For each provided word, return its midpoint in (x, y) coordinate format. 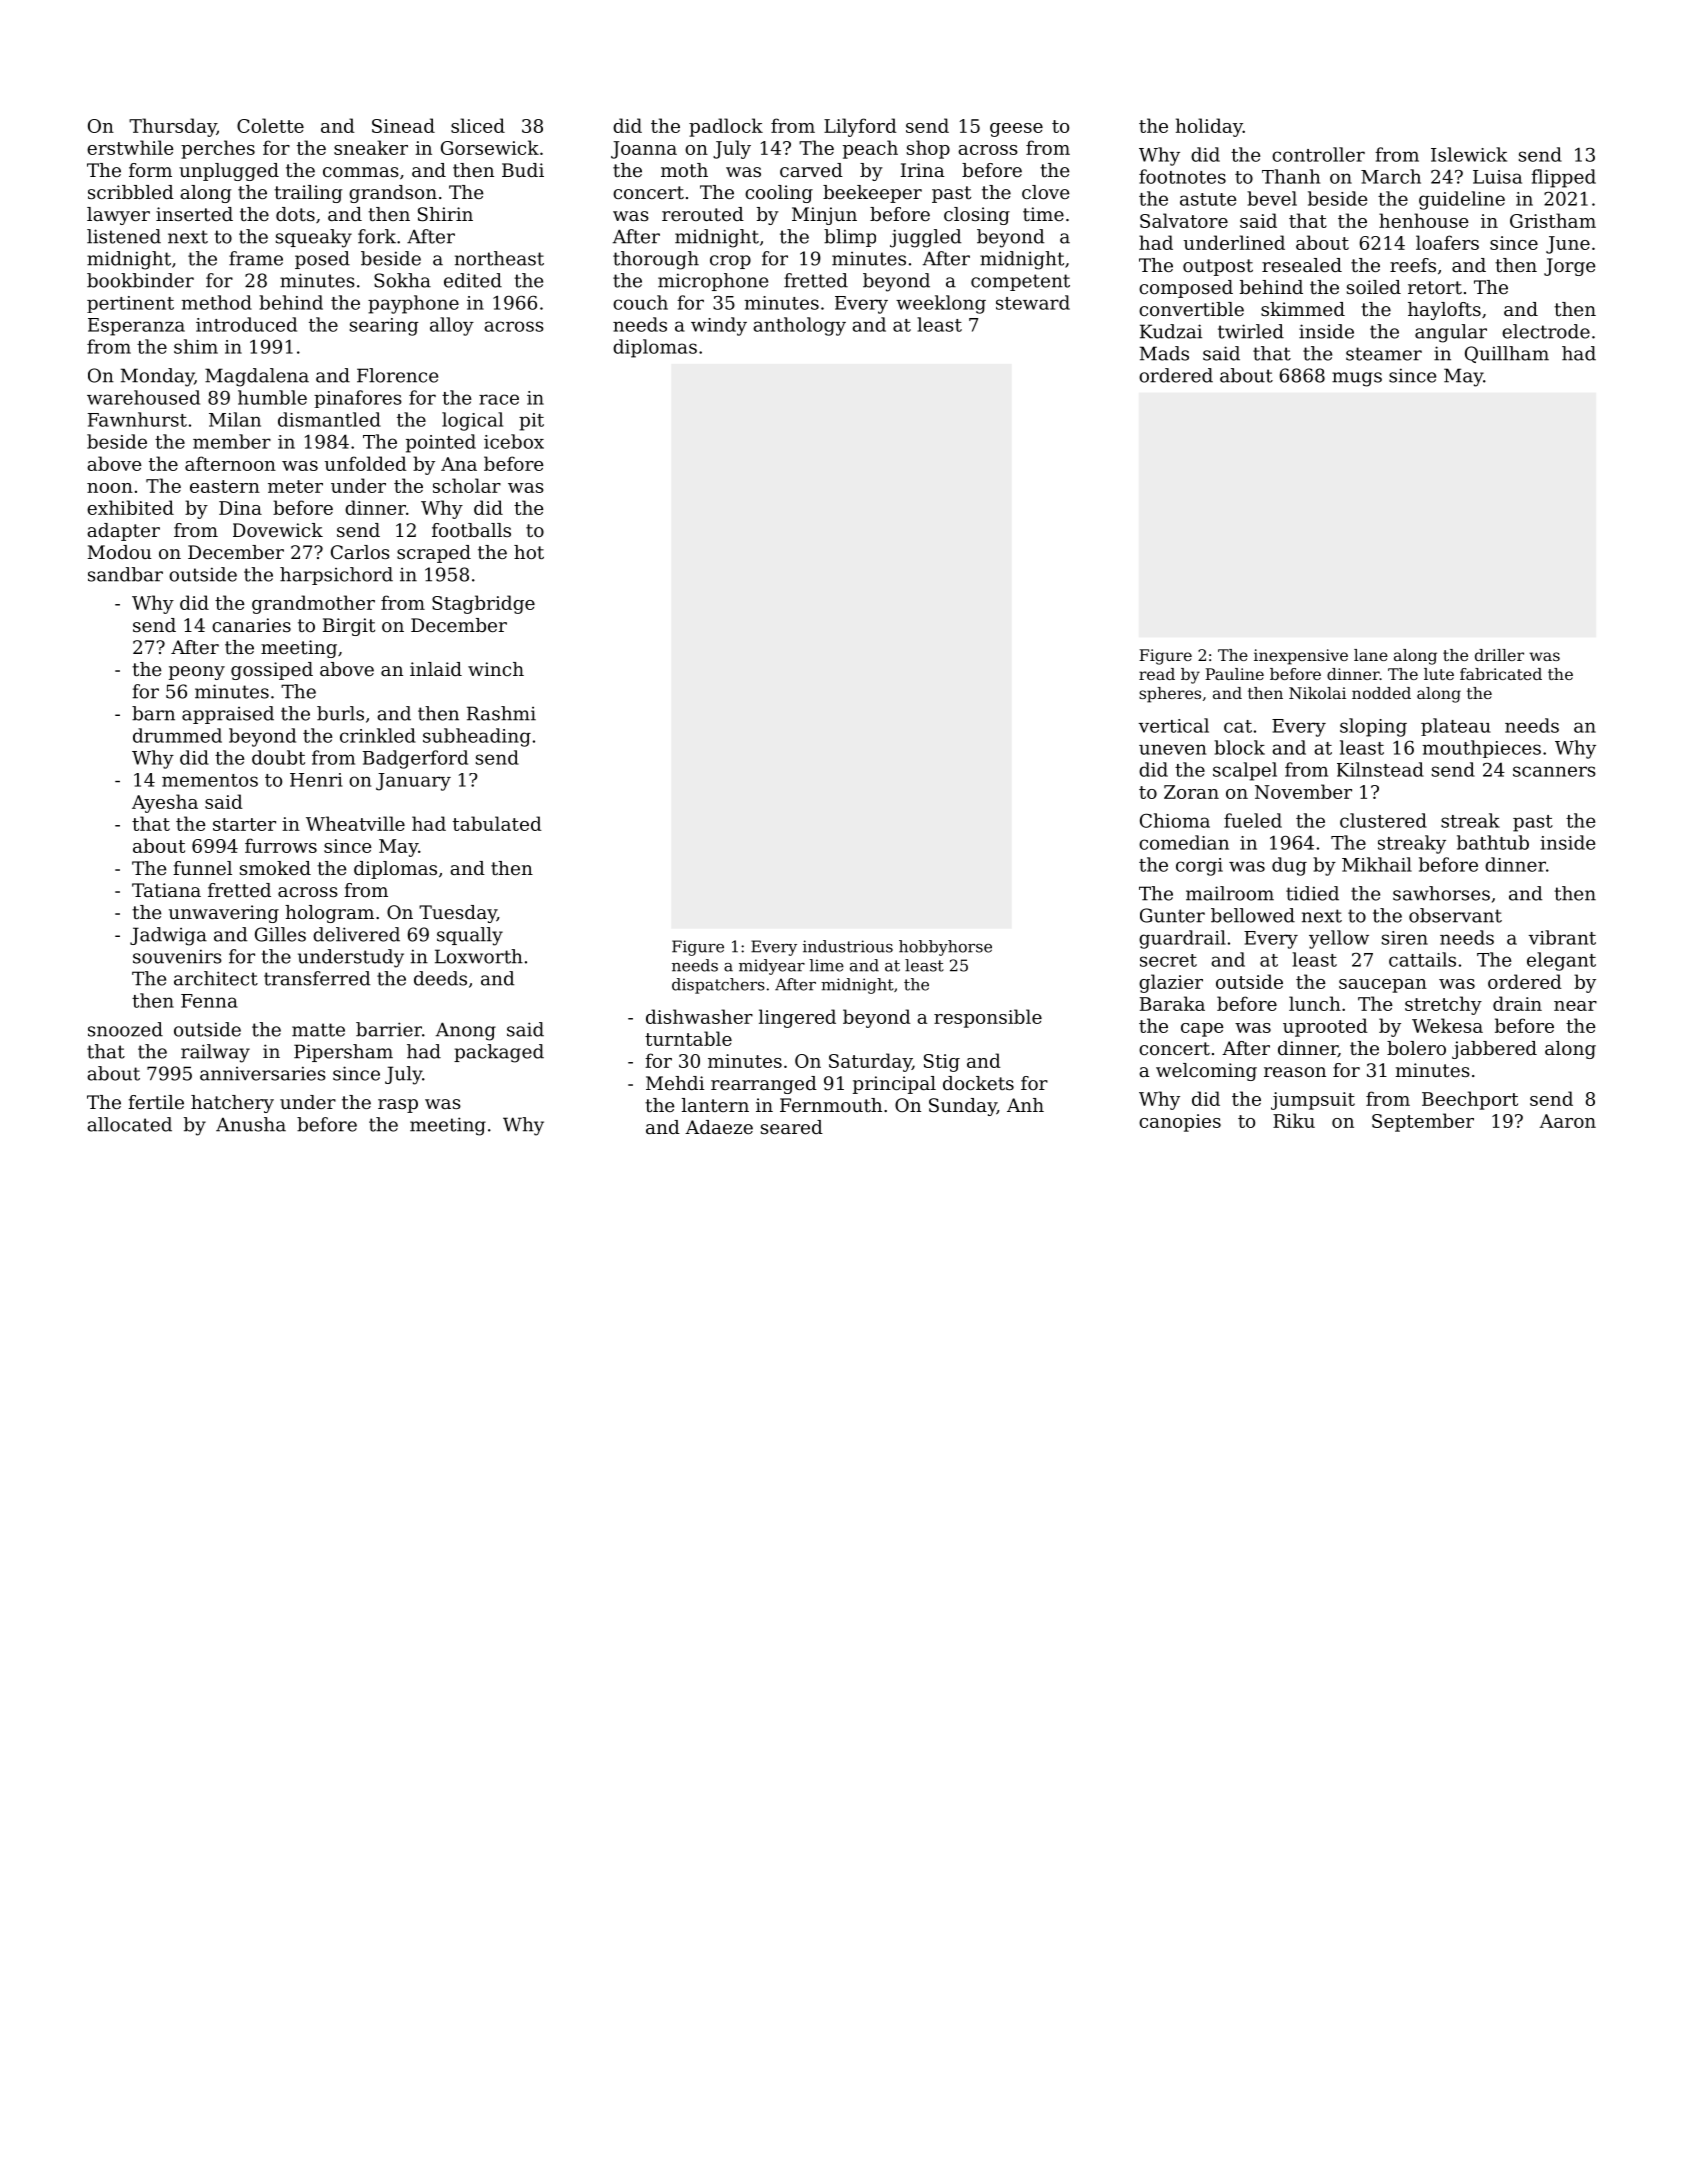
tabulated (497, 823)
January (413, 782)
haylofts (1444, 311)
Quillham (1507, 354)
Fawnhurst (137, 419)
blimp (850, 238)
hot (529, 552)
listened (124, 236)
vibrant (1562, 937)
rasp (398, 1106)
